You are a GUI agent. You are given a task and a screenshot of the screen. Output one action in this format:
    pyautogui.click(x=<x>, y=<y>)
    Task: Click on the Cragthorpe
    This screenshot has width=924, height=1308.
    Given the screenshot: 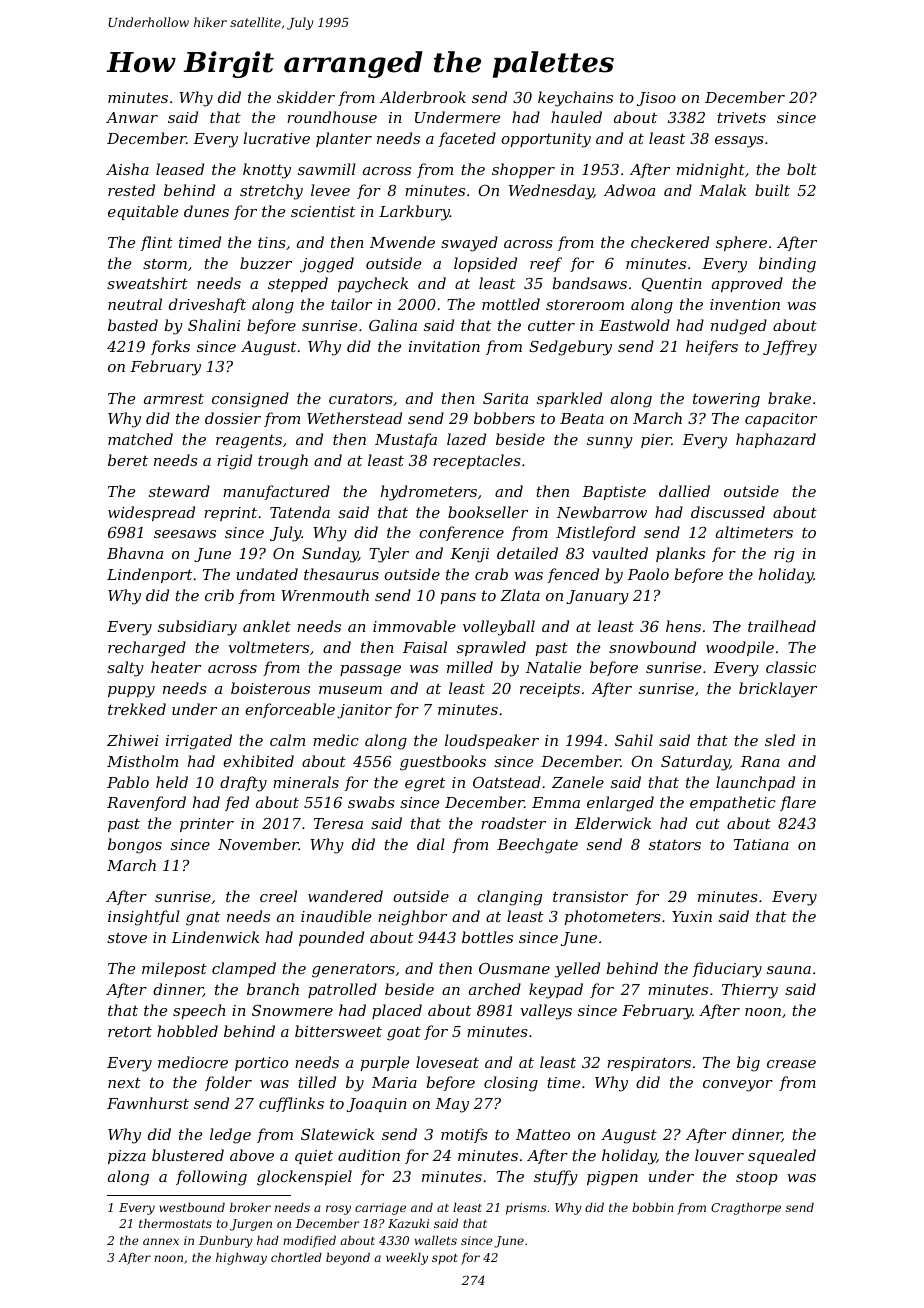 What is the action you would take?
    pyautogui.click(x=746, y=1209)
